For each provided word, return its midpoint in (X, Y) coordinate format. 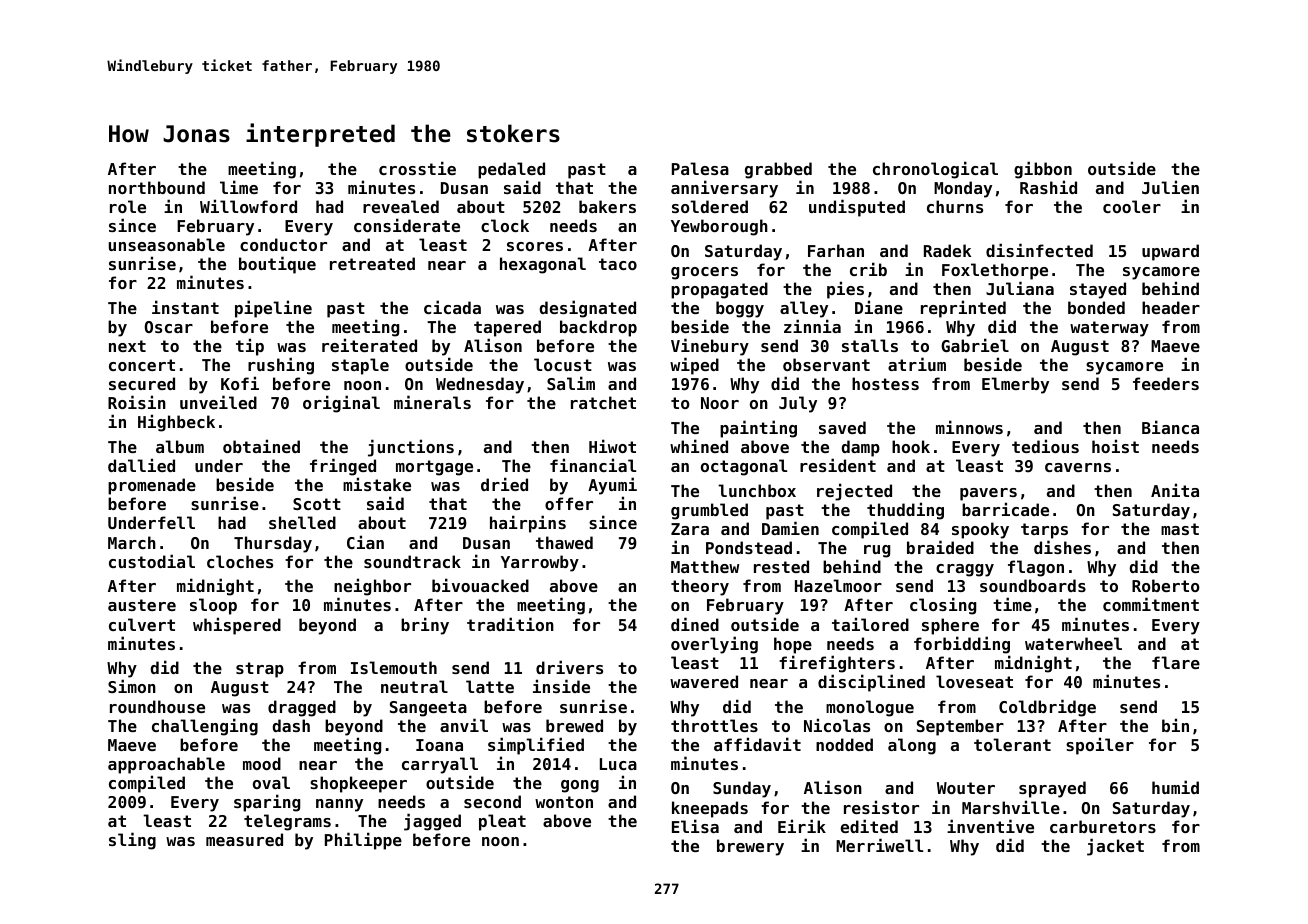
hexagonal (543, 265)
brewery (750, 847)
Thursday (273, 544)
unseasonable (167, 244)
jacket (1115, 847)
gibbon (1043, 170)
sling (132, 841)
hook (911, 446)
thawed (564, 542)
